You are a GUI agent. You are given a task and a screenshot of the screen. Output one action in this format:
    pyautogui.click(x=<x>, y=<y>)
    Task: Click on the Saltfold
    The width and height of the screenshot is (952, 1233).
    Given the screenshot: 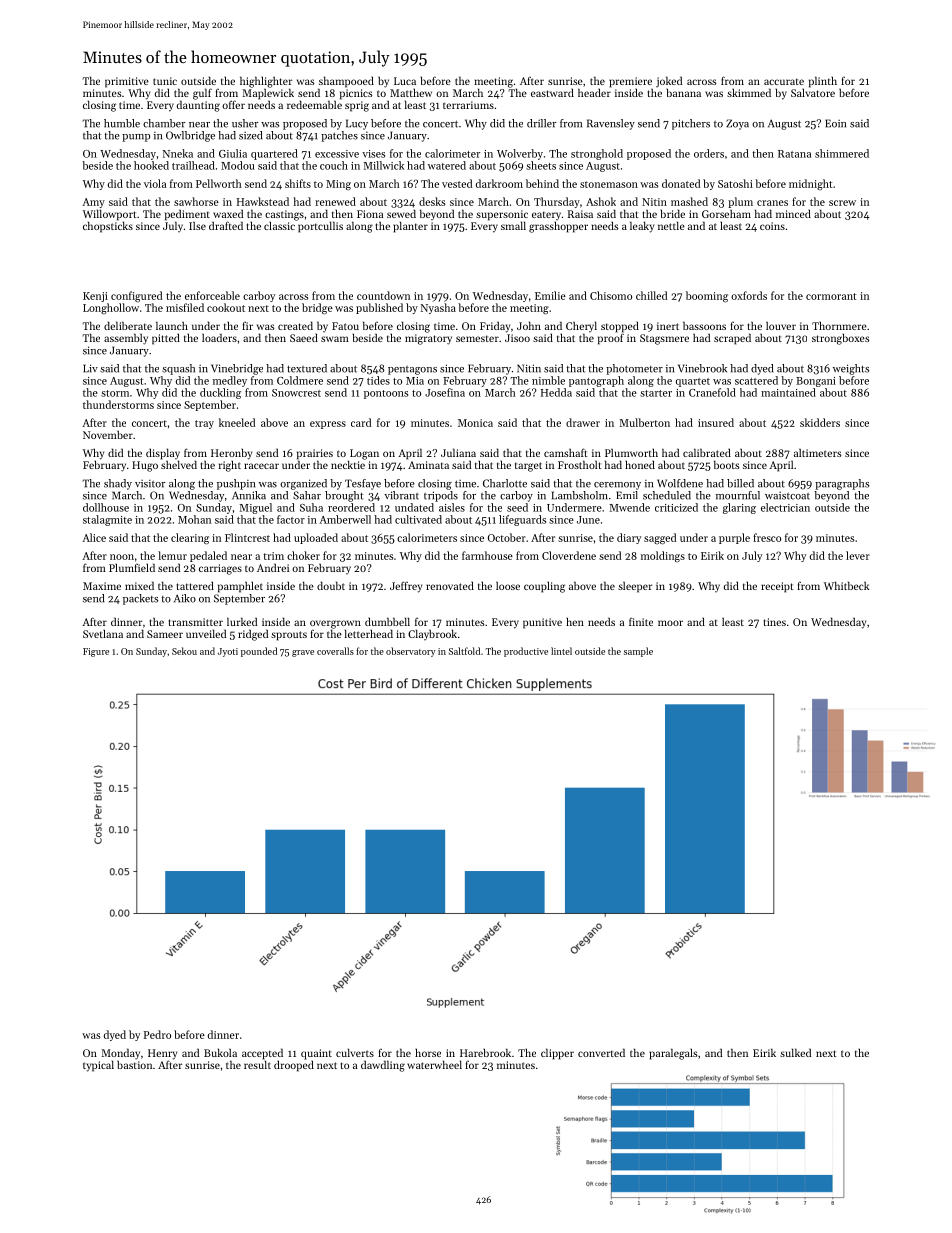 What is the action you would take?
    pyautogui.click(x=464, y=651)
